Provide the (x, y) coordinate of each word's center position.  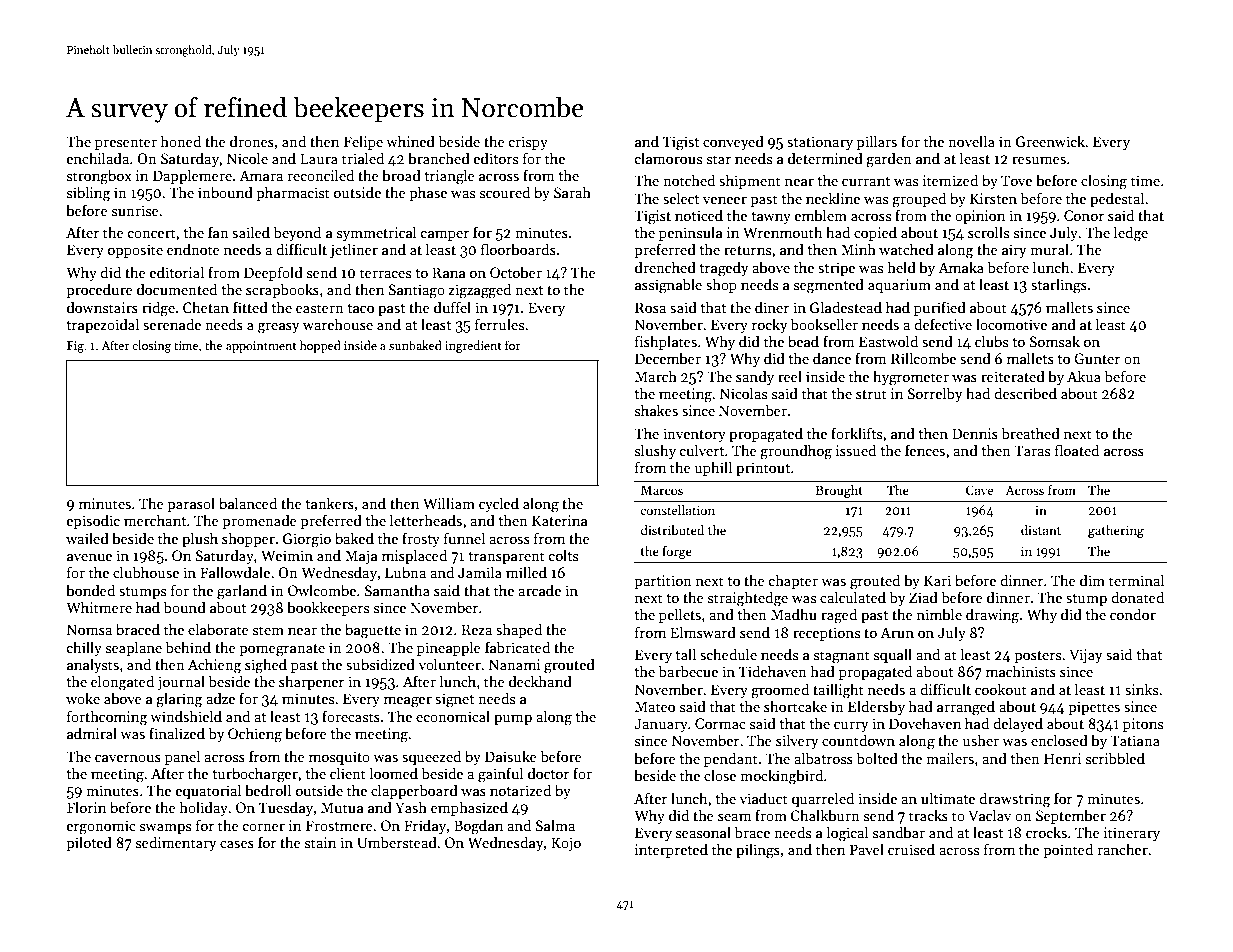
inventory (694, 435)
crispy (528, 143)
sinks (1141, 689)
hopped (320, 346)
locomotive (1011, 324)
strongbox (99, 177)
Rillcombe (923, 358)
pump (513, 720)
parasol (191, 504)
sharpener (311, 682)
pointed (1068, 850)
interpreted (671, 850)
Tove (1016, 180)
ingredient (473, 346)
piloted (89, 843)
